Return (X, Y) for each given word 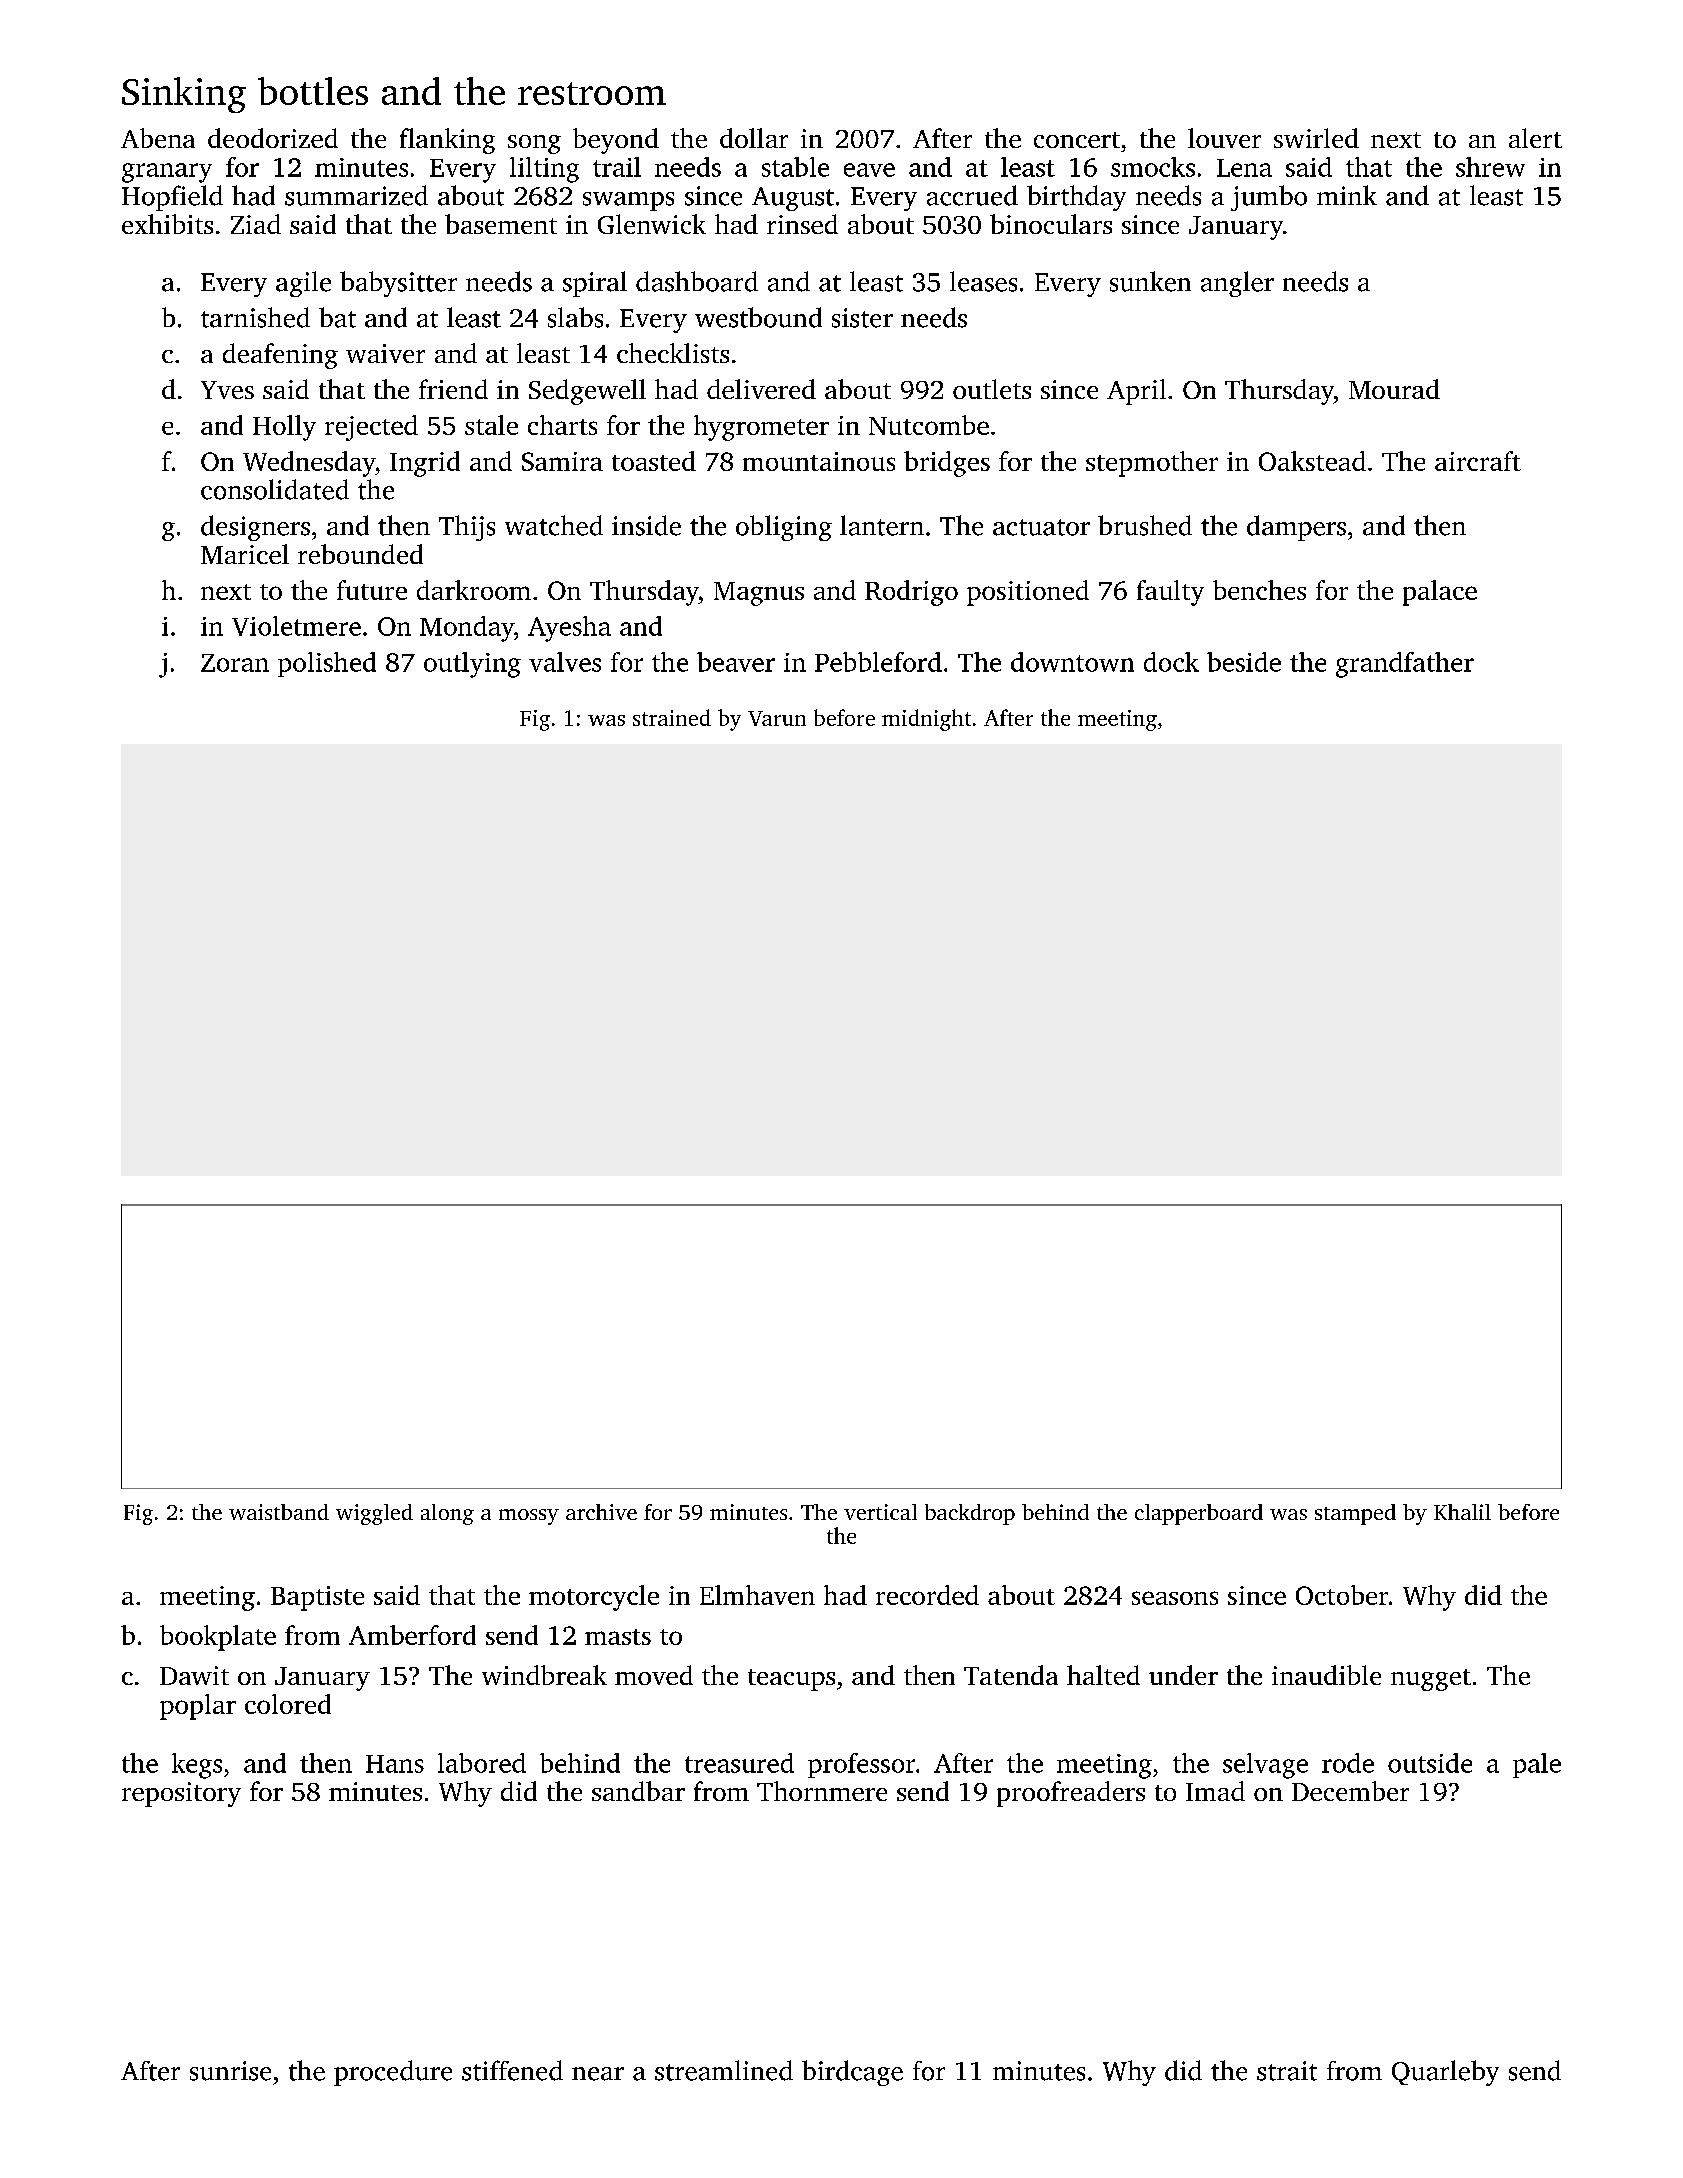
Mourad (1394, 389)
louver (1224, 138)
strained (672, 717)
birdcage (852, 2073)
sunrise (230, 2071)
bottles (313, 91)
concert (1077, 140)
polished (327, 664)
